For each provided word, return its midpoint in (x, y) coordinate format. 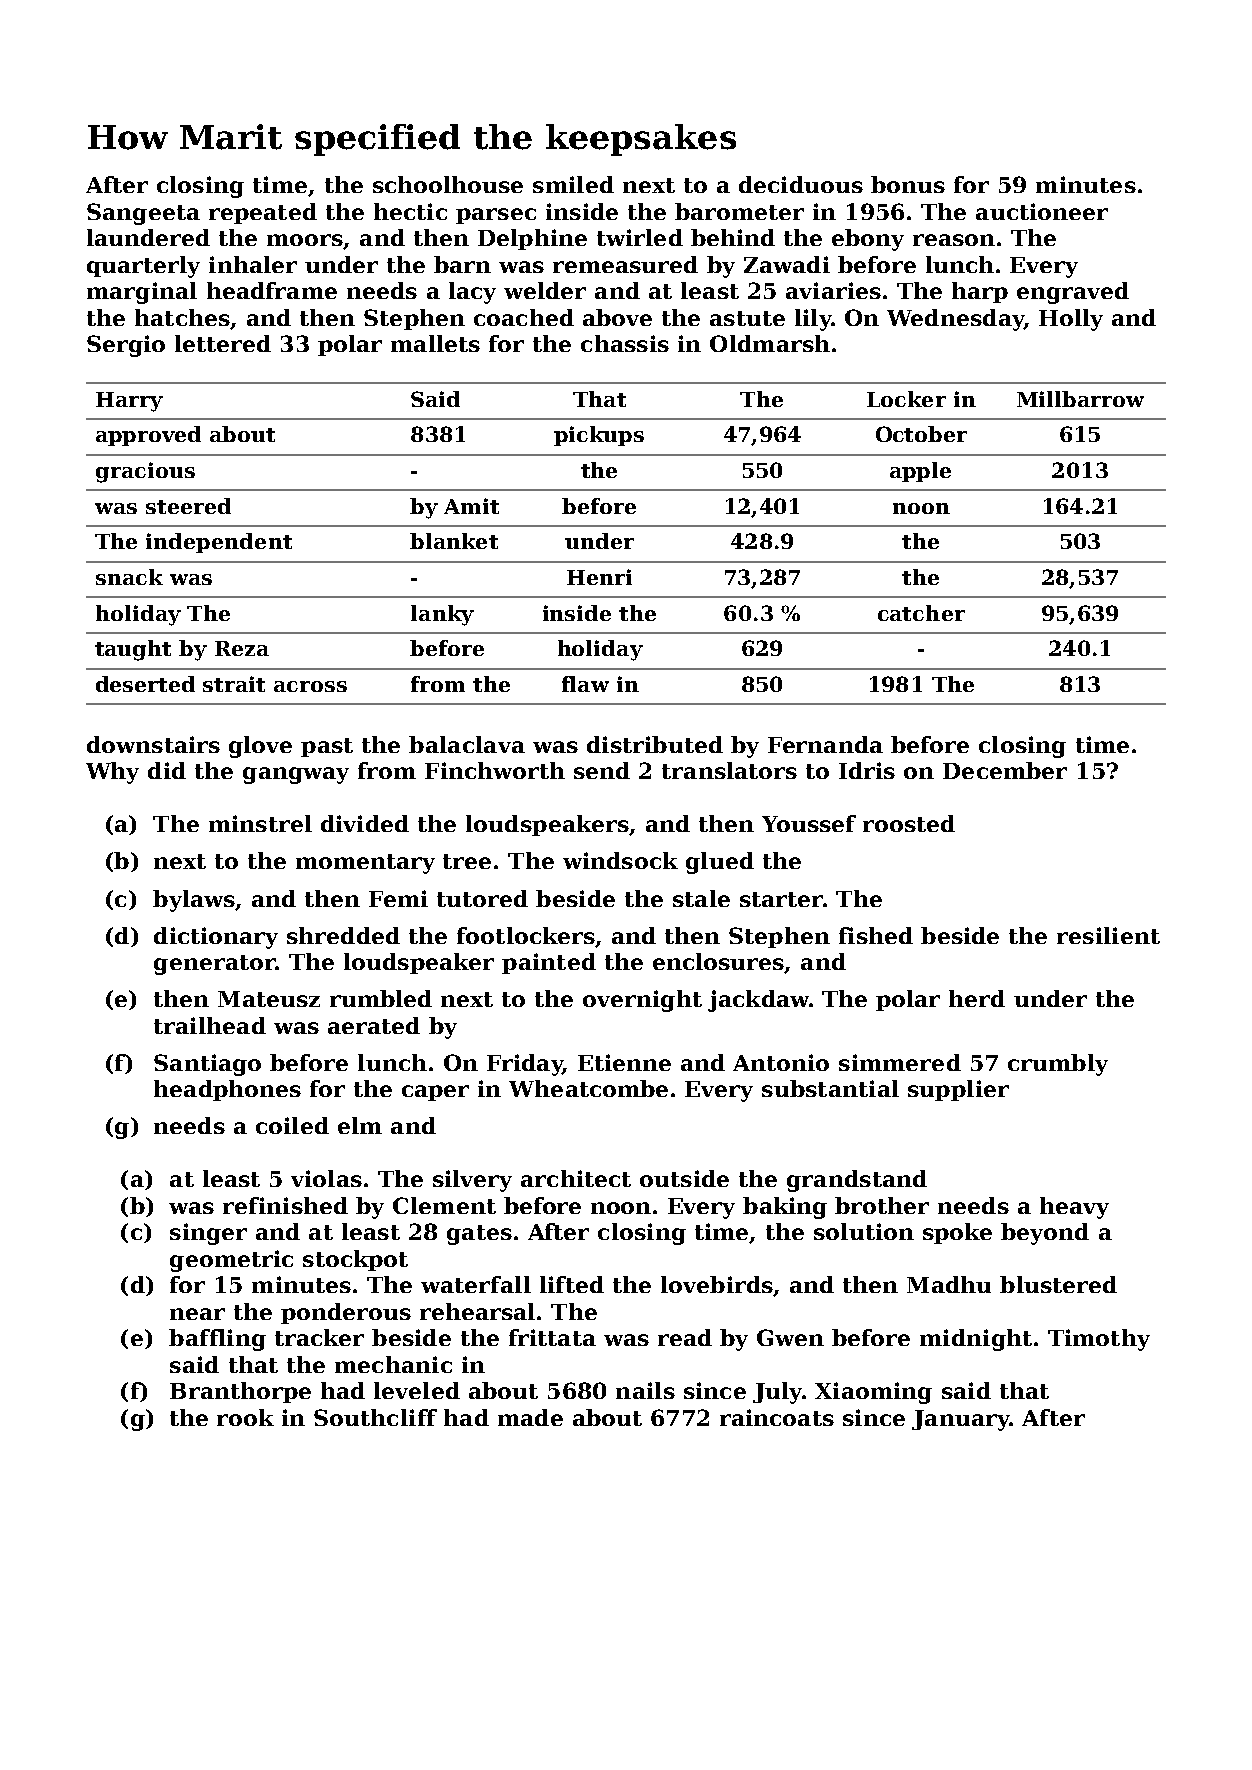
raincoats (777, 1417)
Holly (1071, 320)
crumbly (1058, 1065)
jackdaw (758, 1001)
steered (188, 506)
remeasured (625, 264)
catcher (921, 613)
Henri (599, 577)
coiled (292, 1125)
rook (245, 1417)
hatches (182, 317)
